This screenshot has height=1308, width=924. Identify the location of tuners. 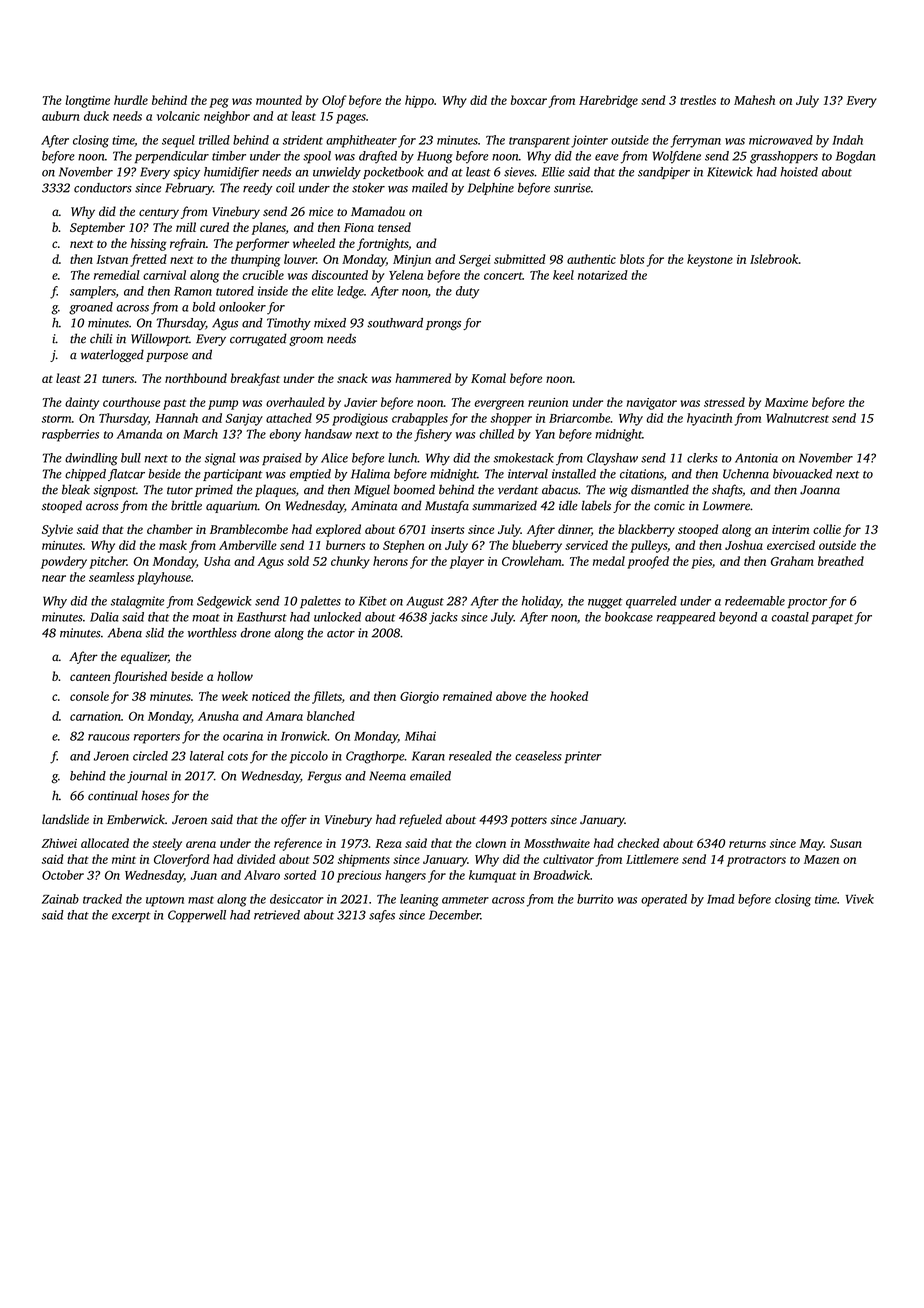
(118, 379).
